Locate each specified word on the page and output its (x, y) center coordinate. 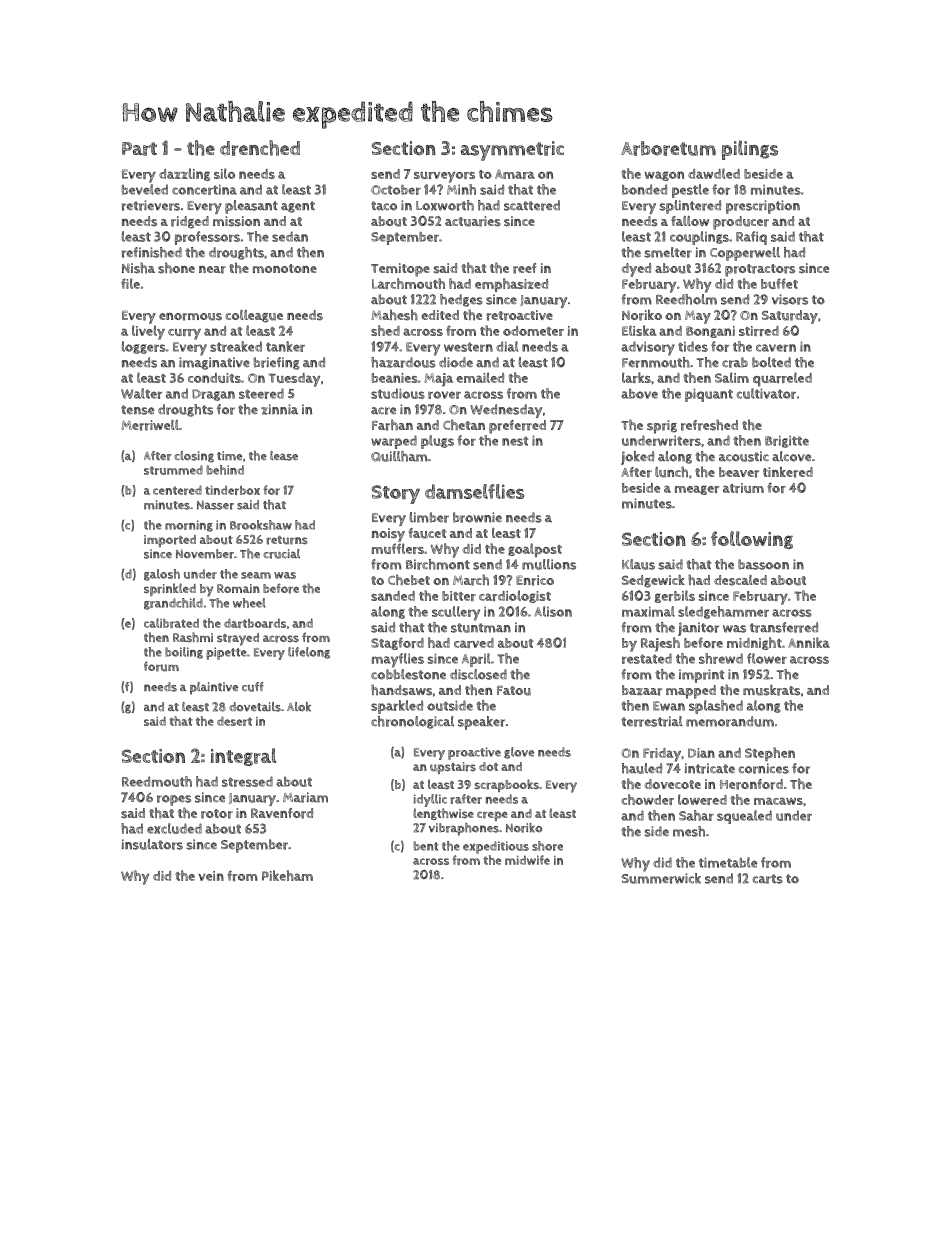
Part (139, 149)
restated (647, 658)
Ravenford (282, 813)
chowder (647, 799)
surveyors (444, 177)
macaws (778, 801)
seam (256, 575)
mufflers (398, 548)
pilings (750, 150)
